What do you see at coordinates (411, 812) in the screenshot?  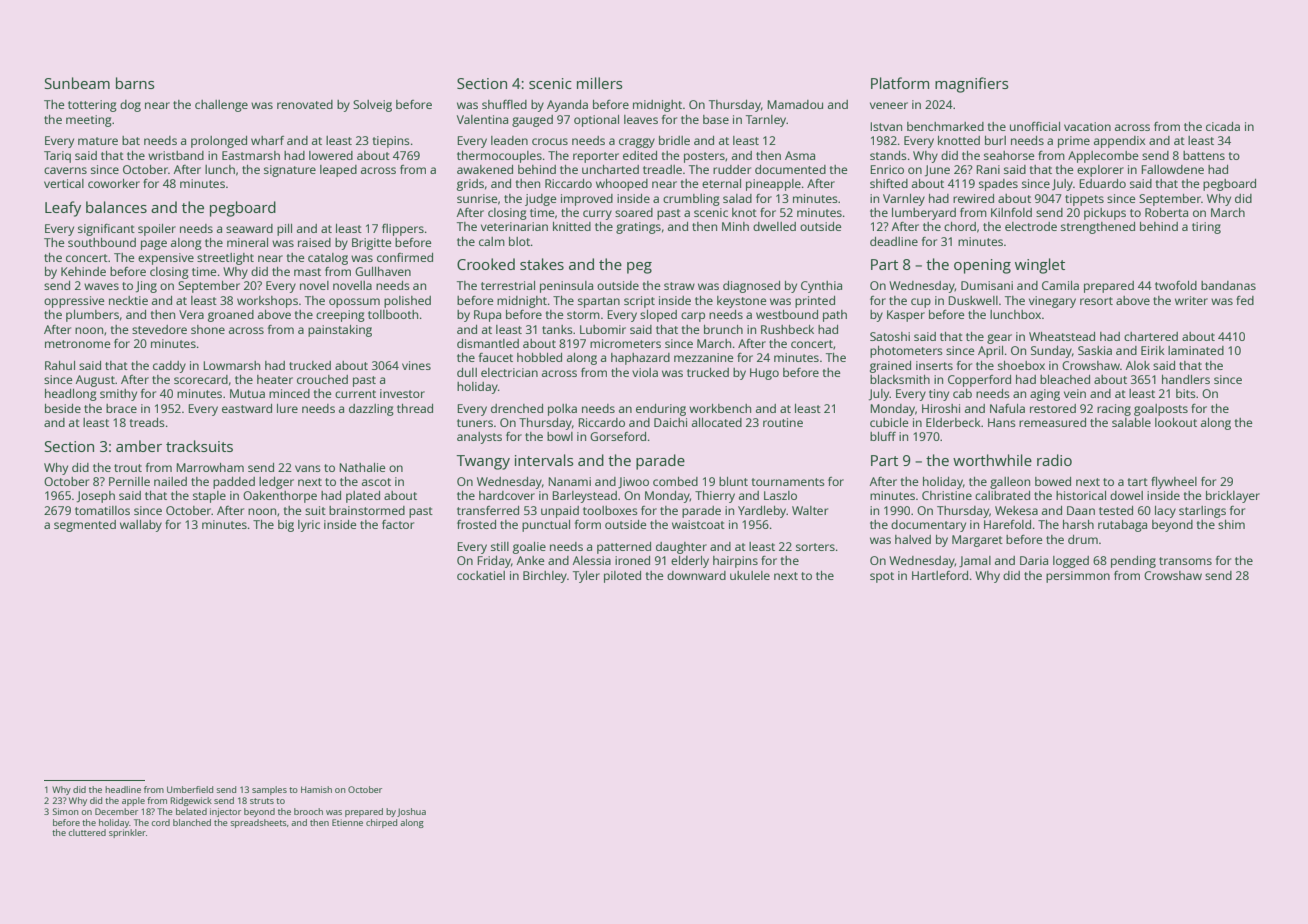 I see `Joshua` at bounding box center [411, 812].
